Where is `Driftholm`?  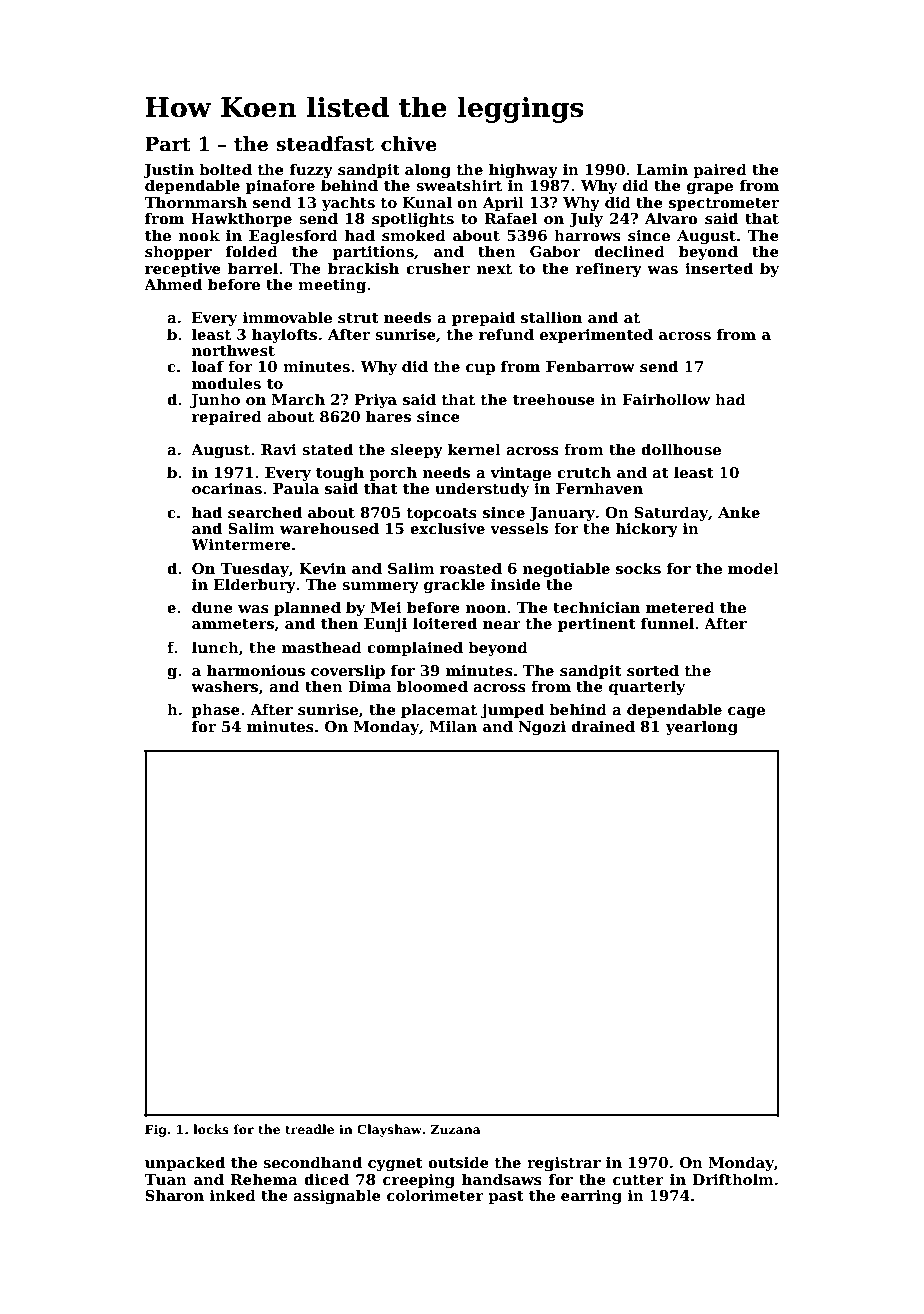
Driftholm is located at coordinates (733, 1179).
